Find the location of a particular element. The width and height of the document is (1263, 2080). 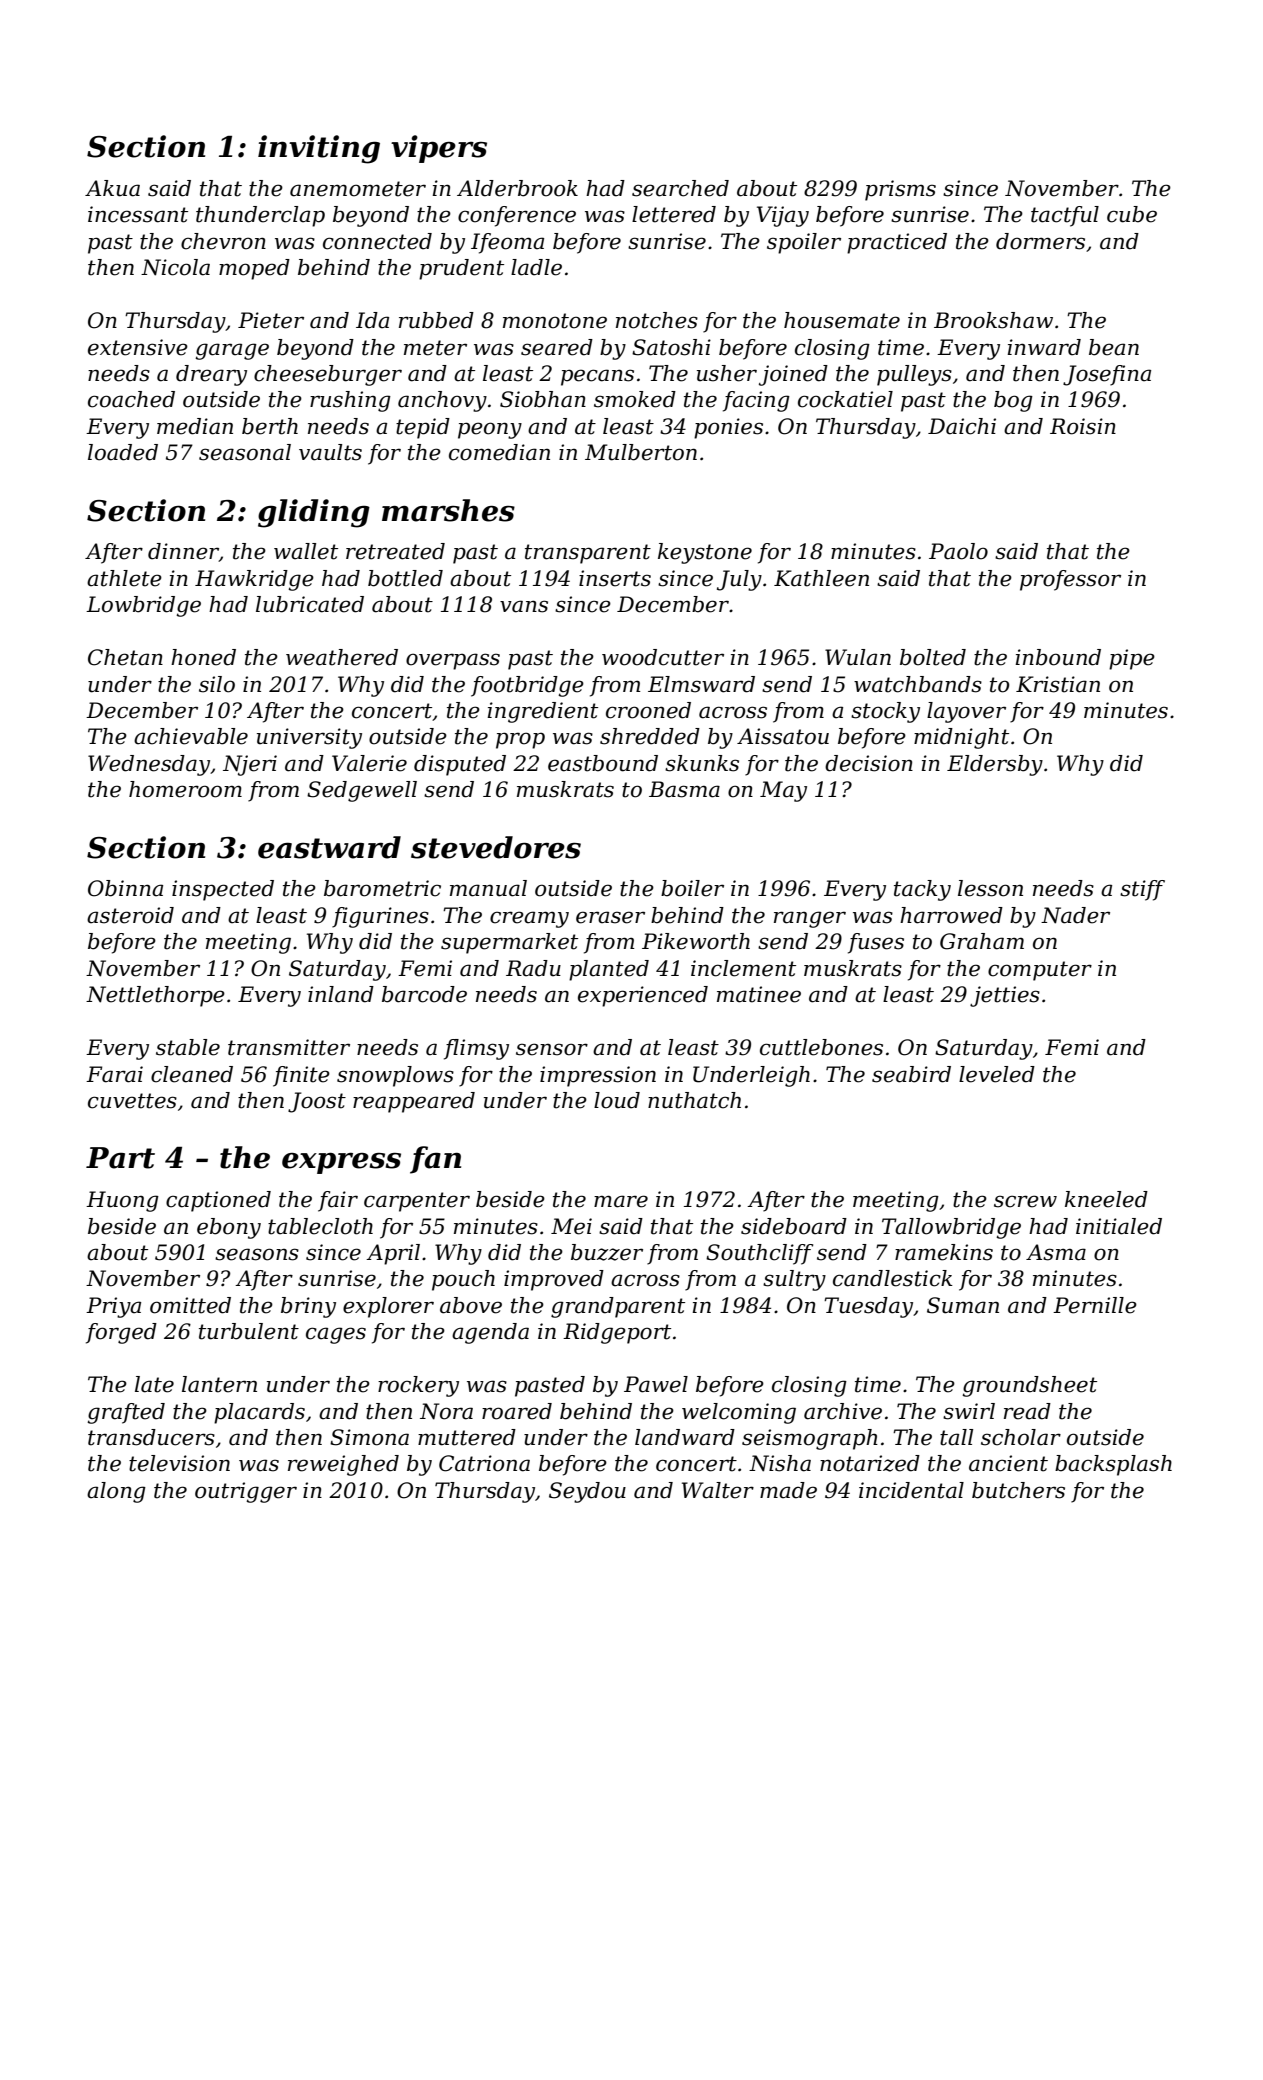

late is located at coordinates (154, 1384).
